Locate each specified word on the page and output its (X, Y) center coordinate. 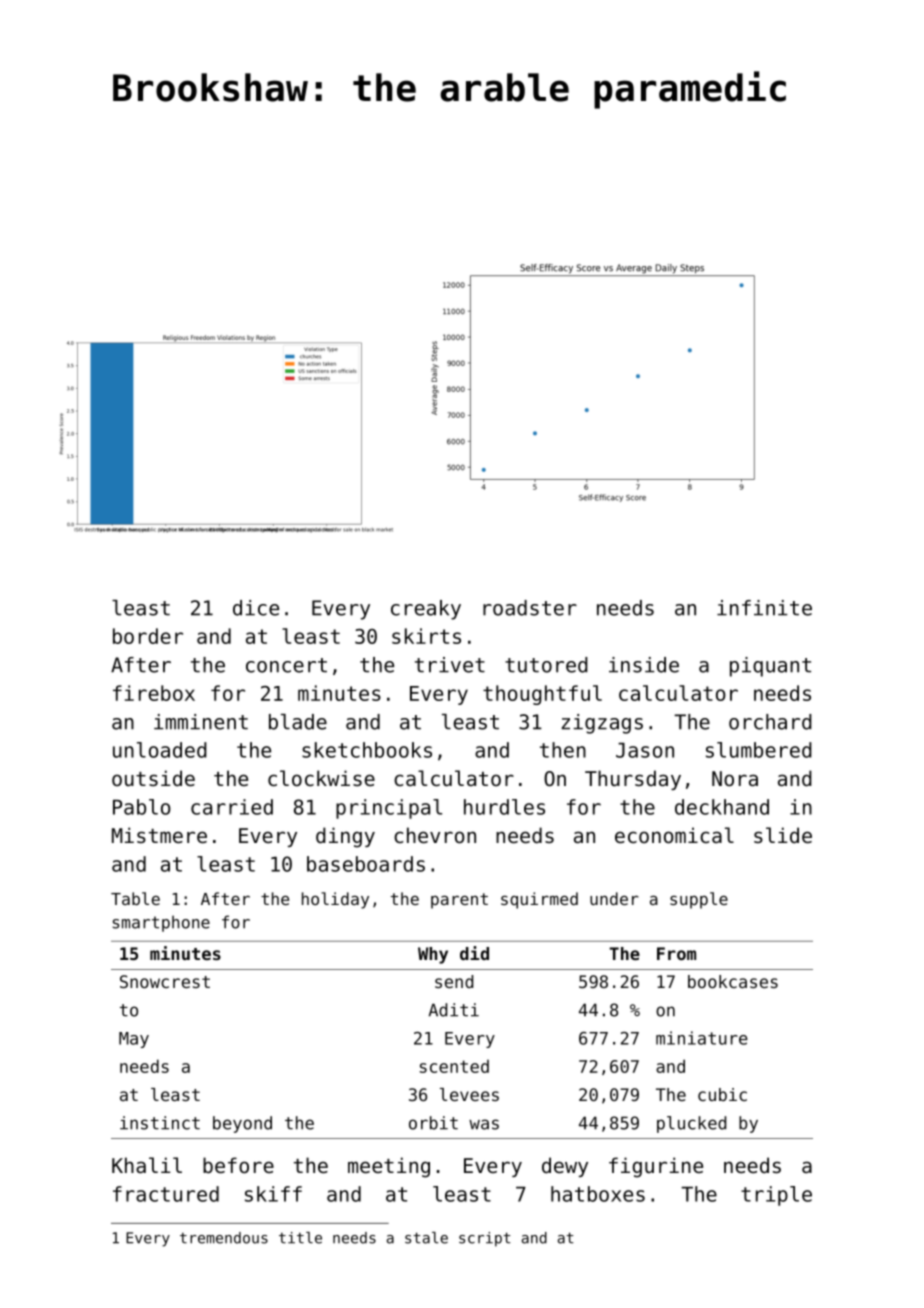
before (238, 1165)
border (148, 636)
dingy (345, 837)
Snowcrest (165, 981)
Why (433, 955)
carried (232, 807)
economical (674, 835)
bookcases (733, 981)
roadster (530, 608)
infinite (764, 608)
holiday (335, 900)
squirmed (539, 900)
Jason (645, 750)
